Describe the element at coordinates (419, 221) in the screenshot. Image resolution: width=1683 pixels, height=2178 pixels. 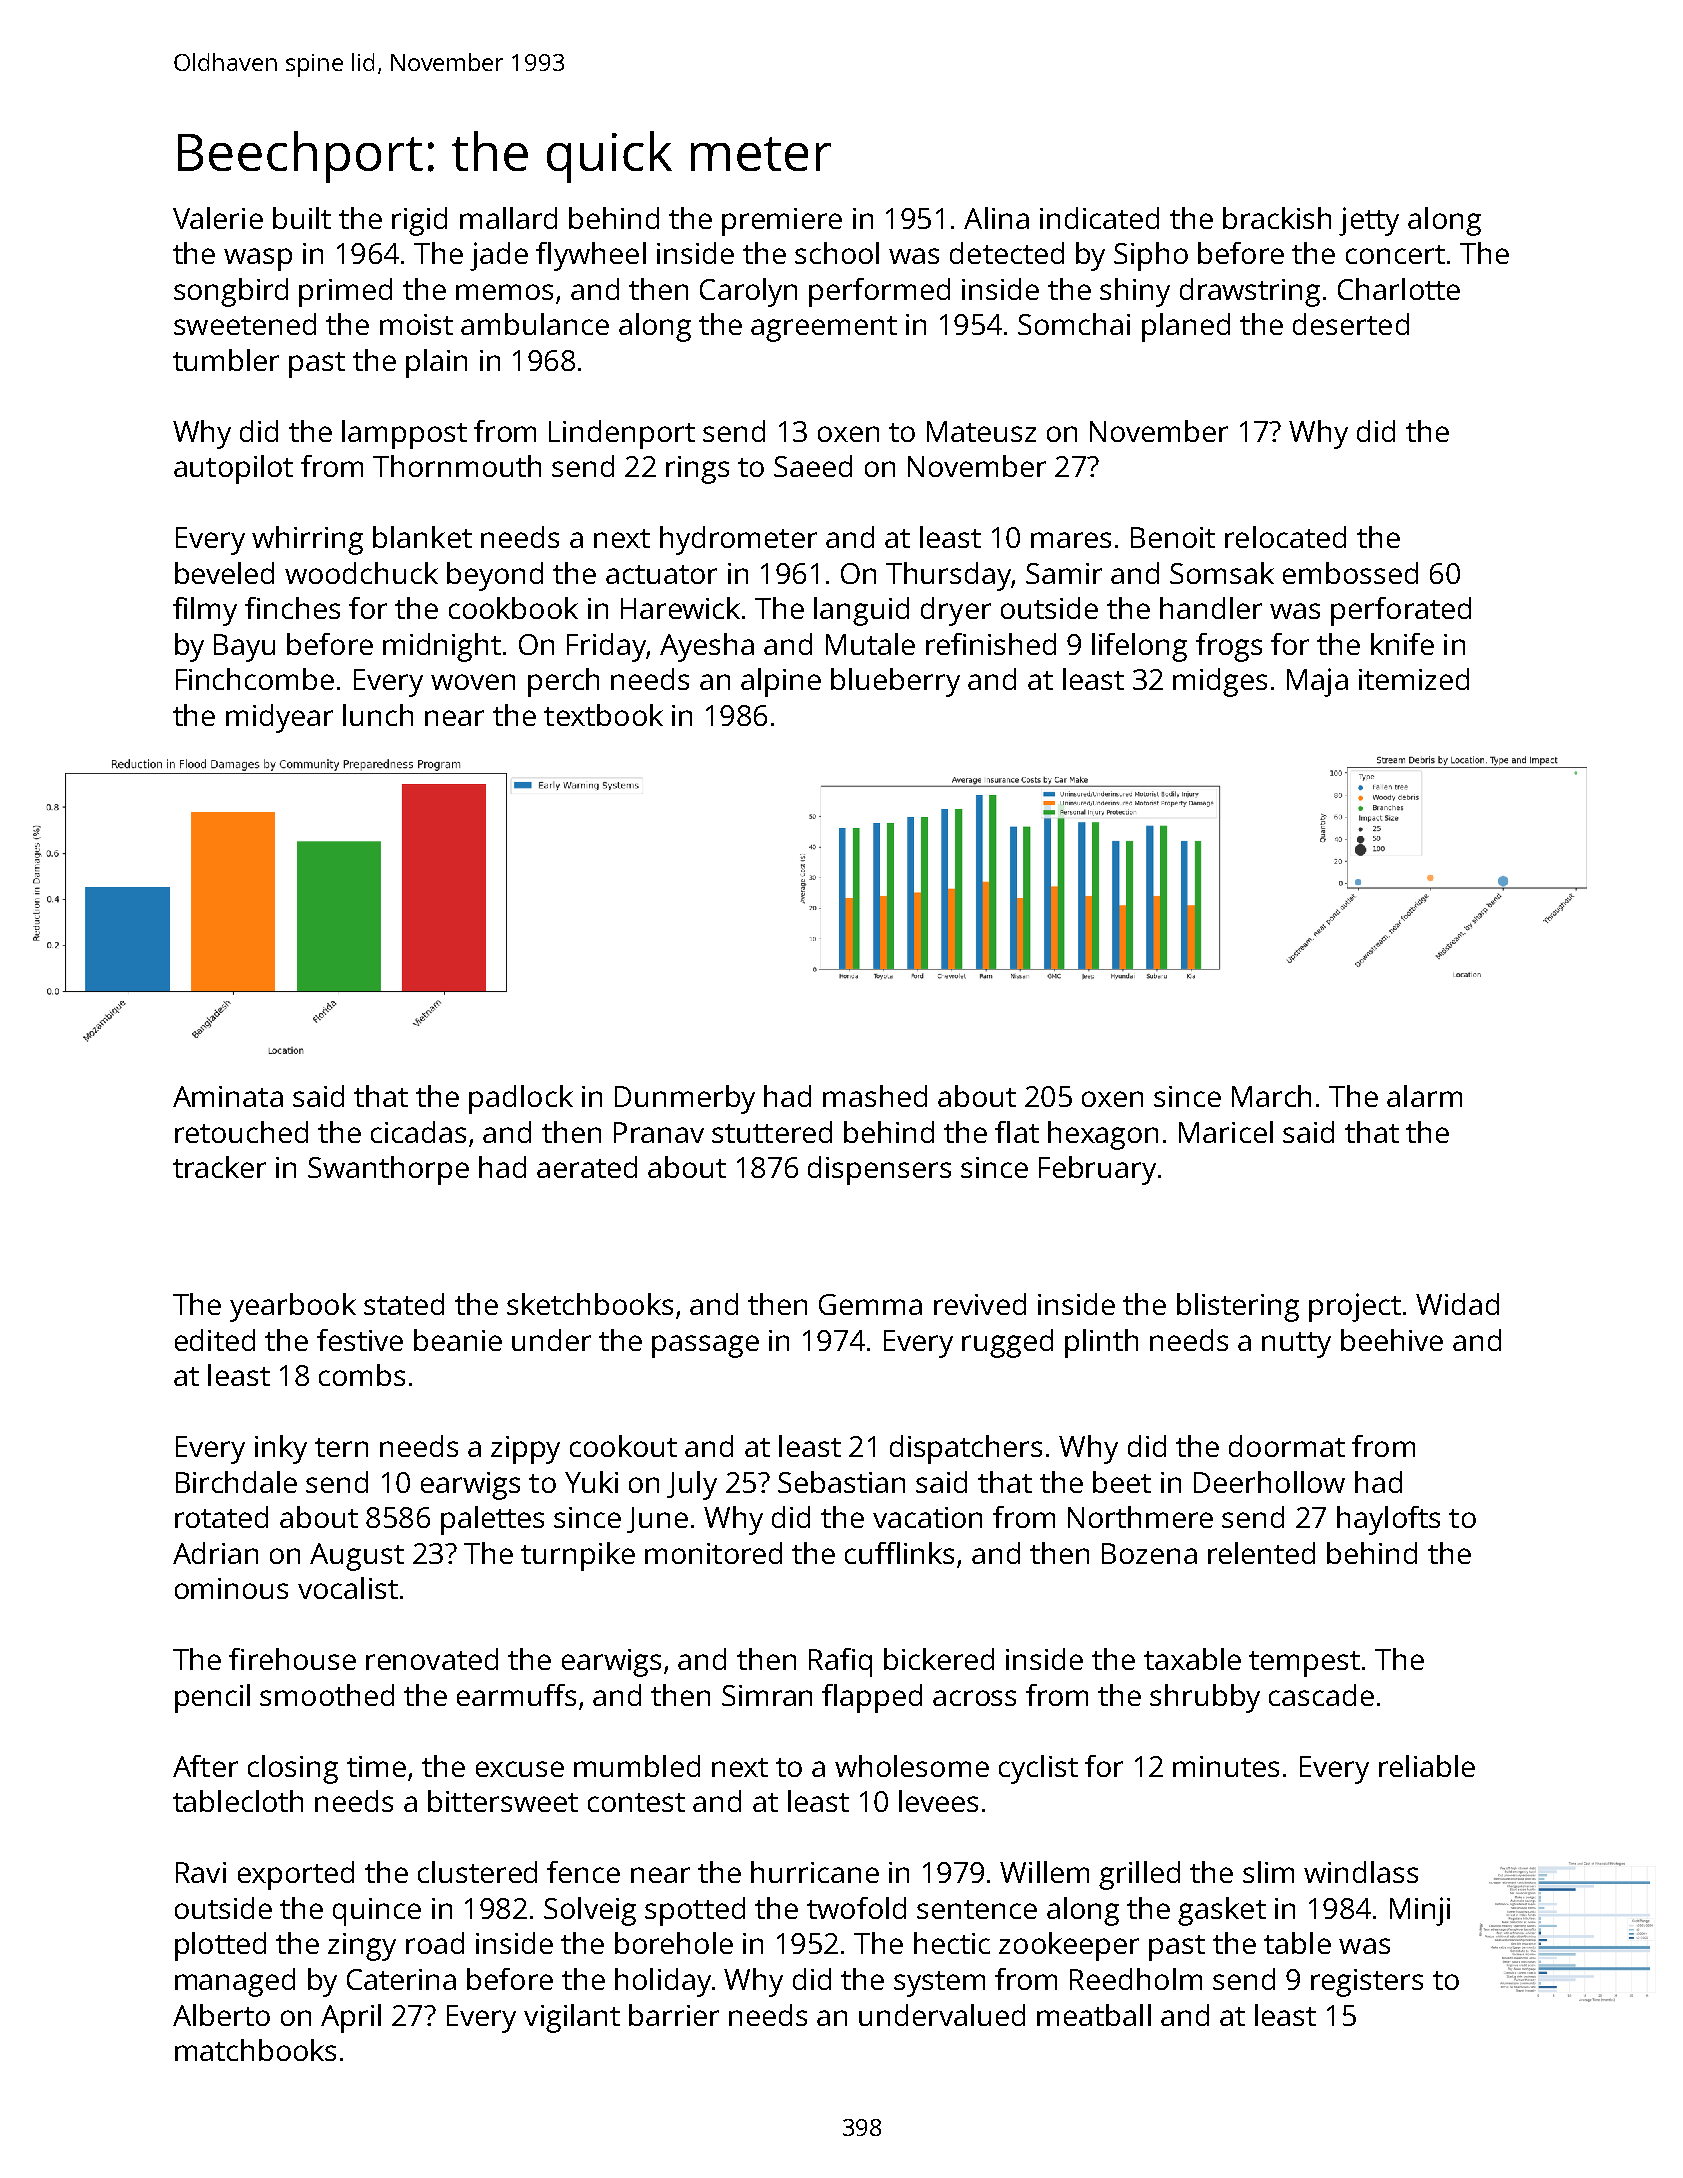
I see `rigid` at that location.
